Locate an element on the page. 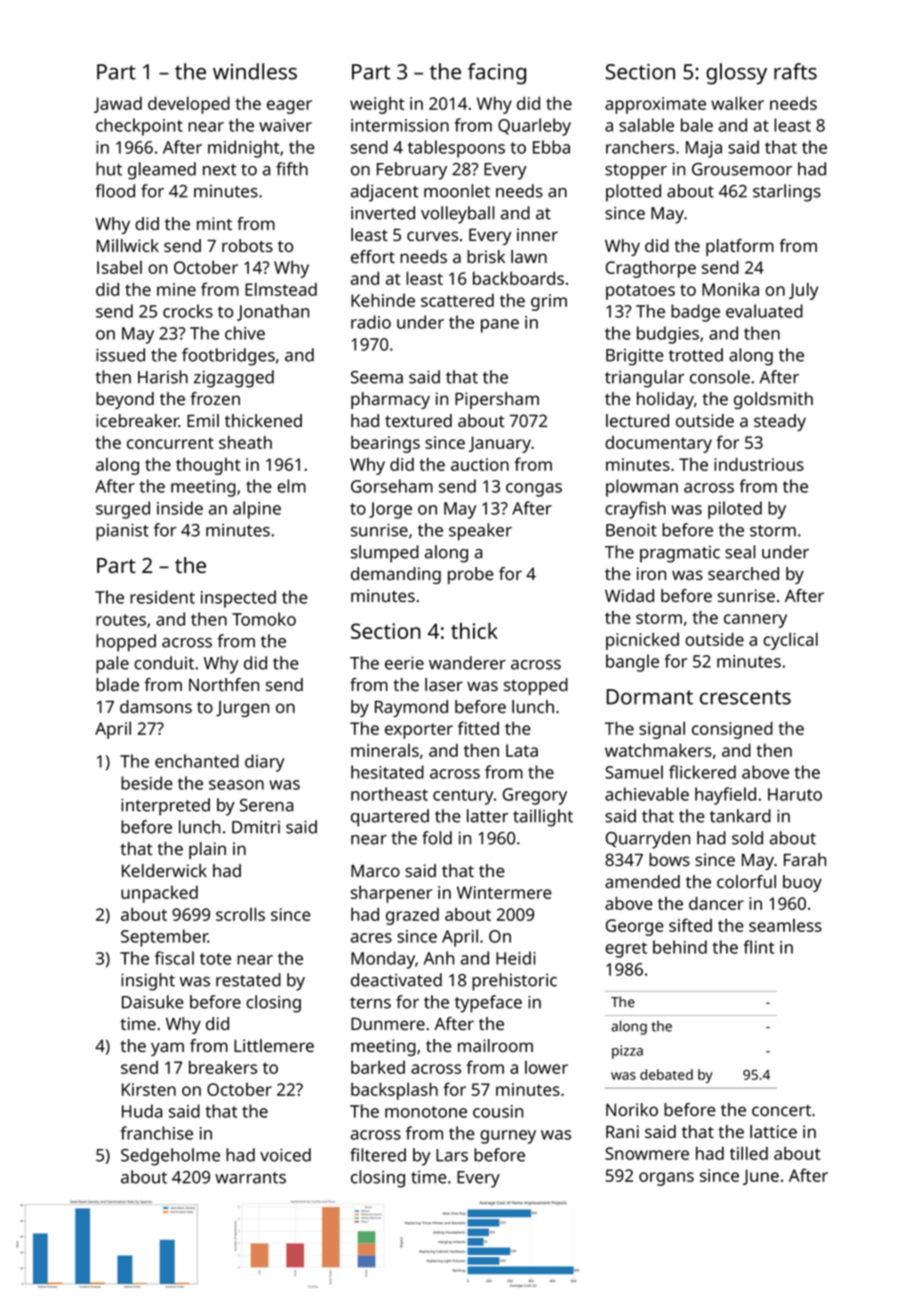 This document has width=924, height=1308. unpacked is located at coordinates (159, 894).
